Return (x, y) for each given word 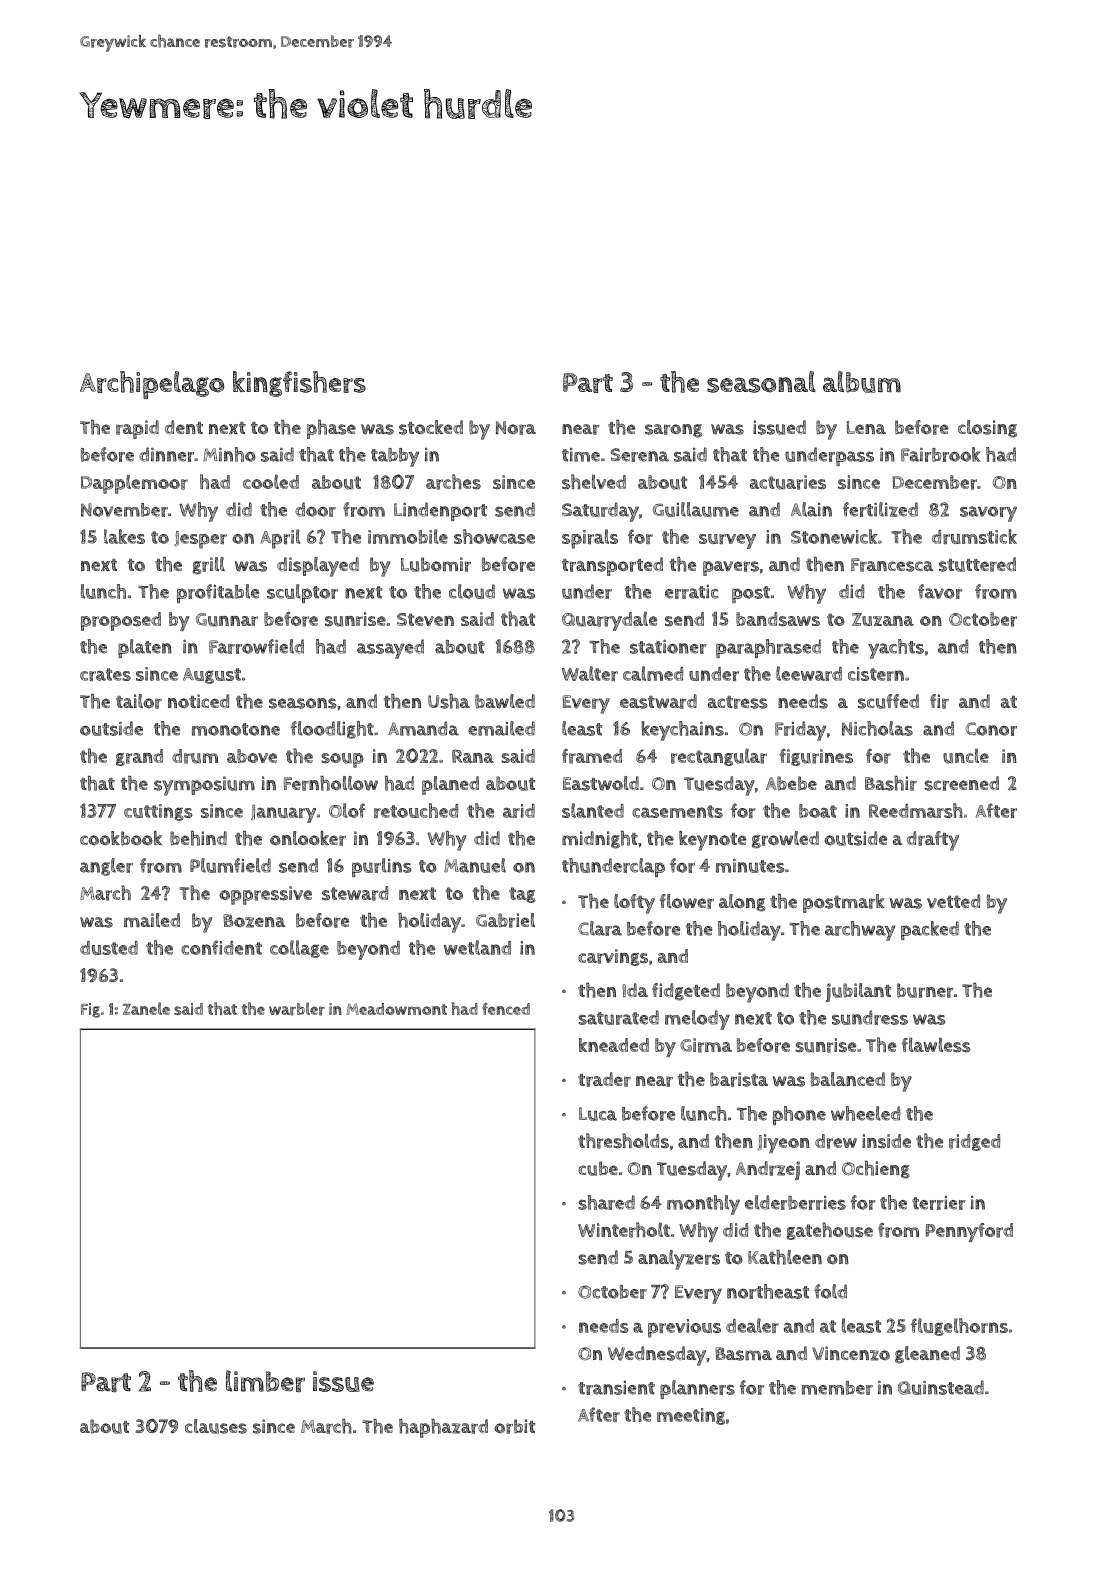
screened (961, 783)
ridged (974, 1142)
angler (106, 867)
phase (331, 429)
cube (598, 1168)
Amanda (423, 728)
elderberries (795, 1202)
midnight (600, 840)
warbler (297, 1009)
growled (785, 840)
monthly (703, 1205)
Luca (598, 1114)
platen (145, 648)
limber (265, 1381)
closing (987, 429)
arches (453, 482)
